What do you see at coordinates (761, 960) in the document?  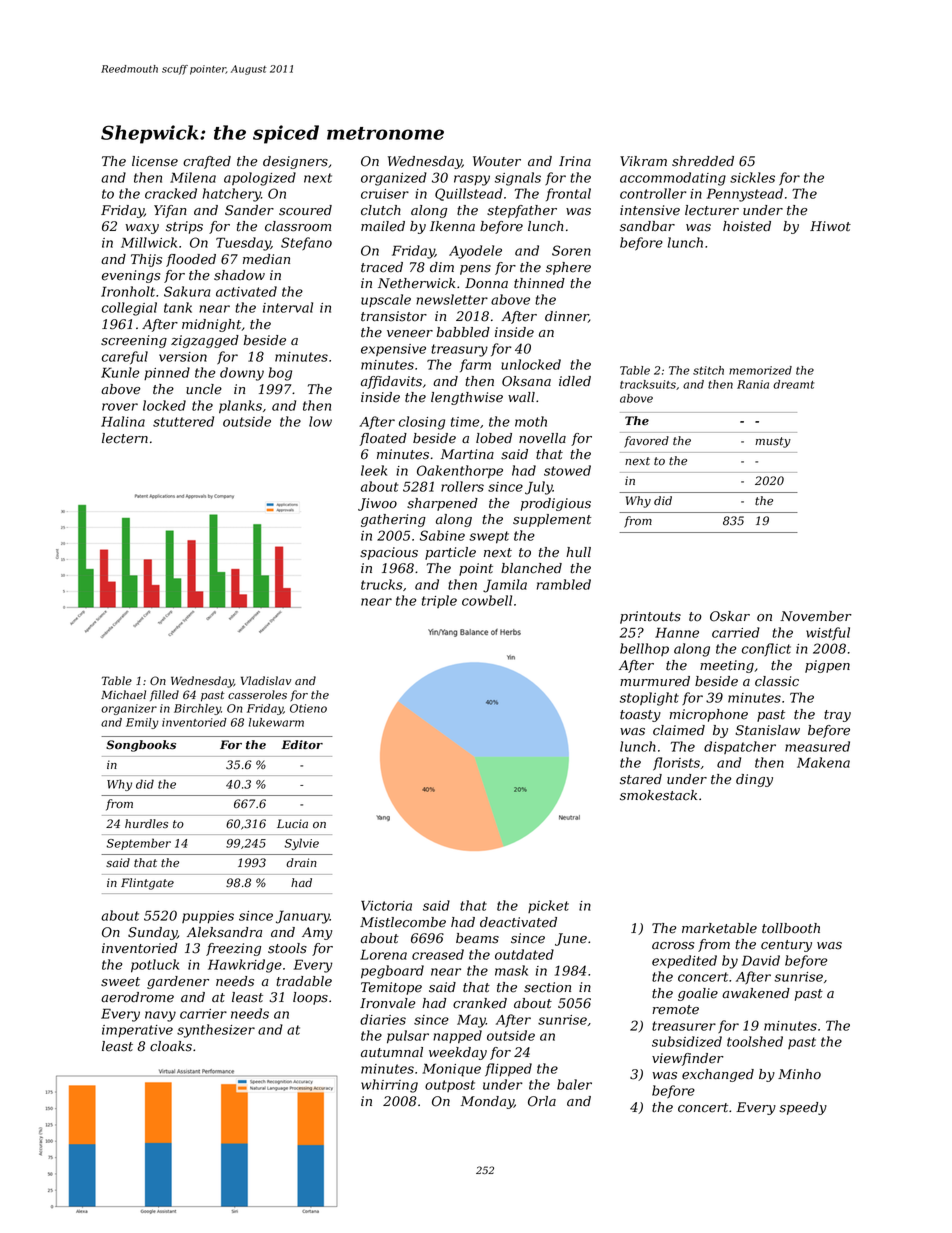 I see `David` at bounding box center [761, 960].
